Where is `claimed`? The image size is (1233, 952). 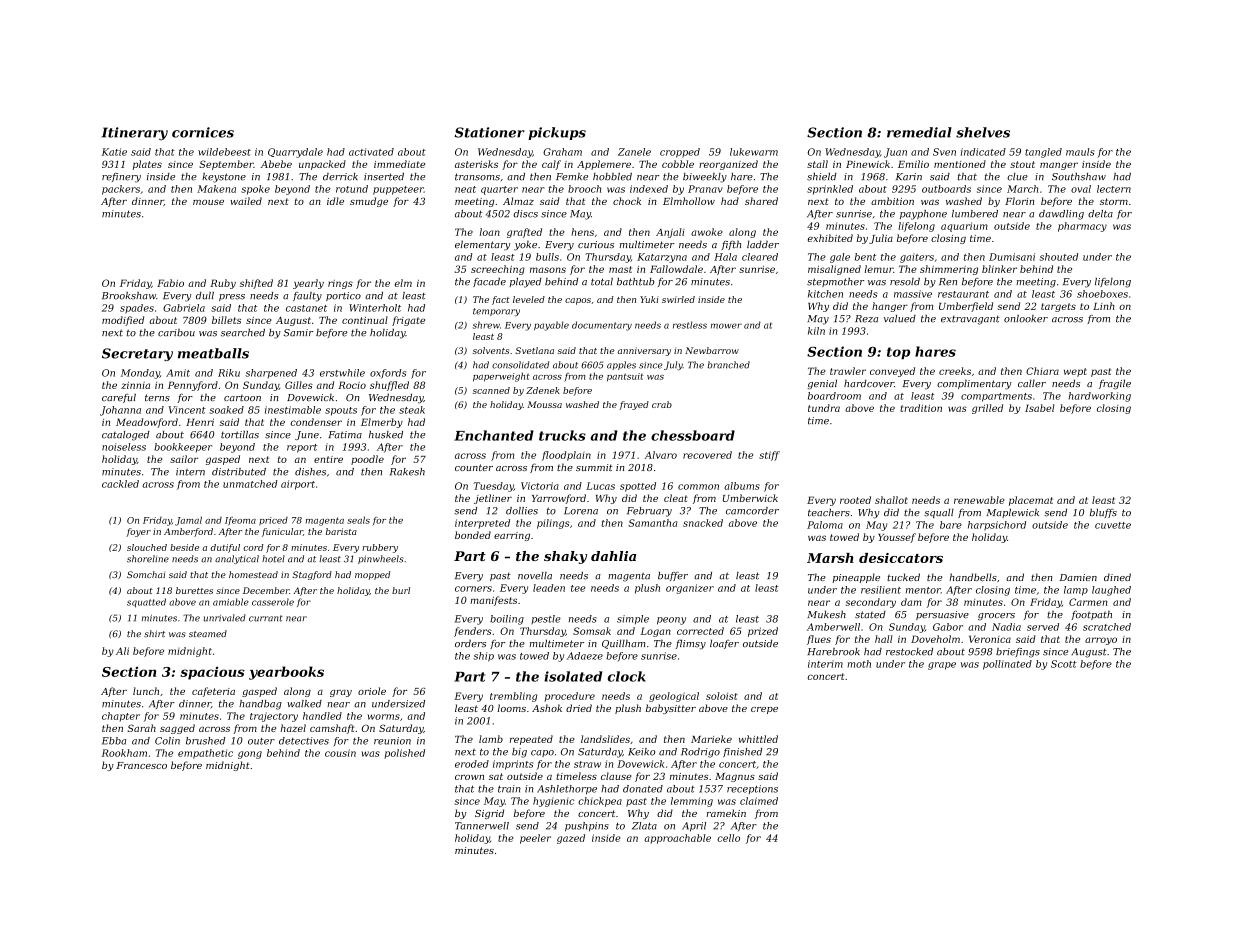
claimed is located at coordinates (759, 801).
